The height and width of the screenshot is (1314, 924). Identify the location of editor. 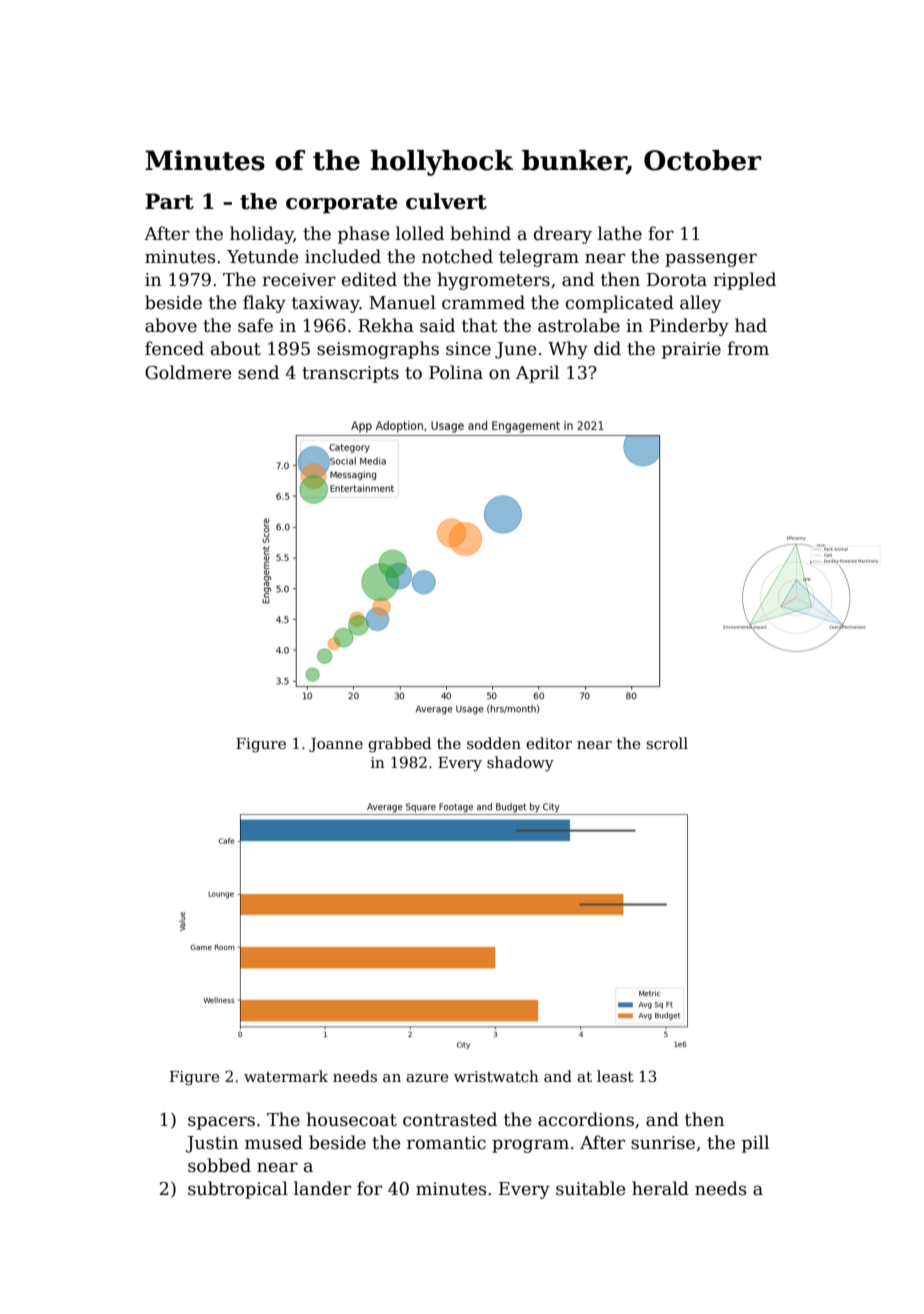
(549, 743).
